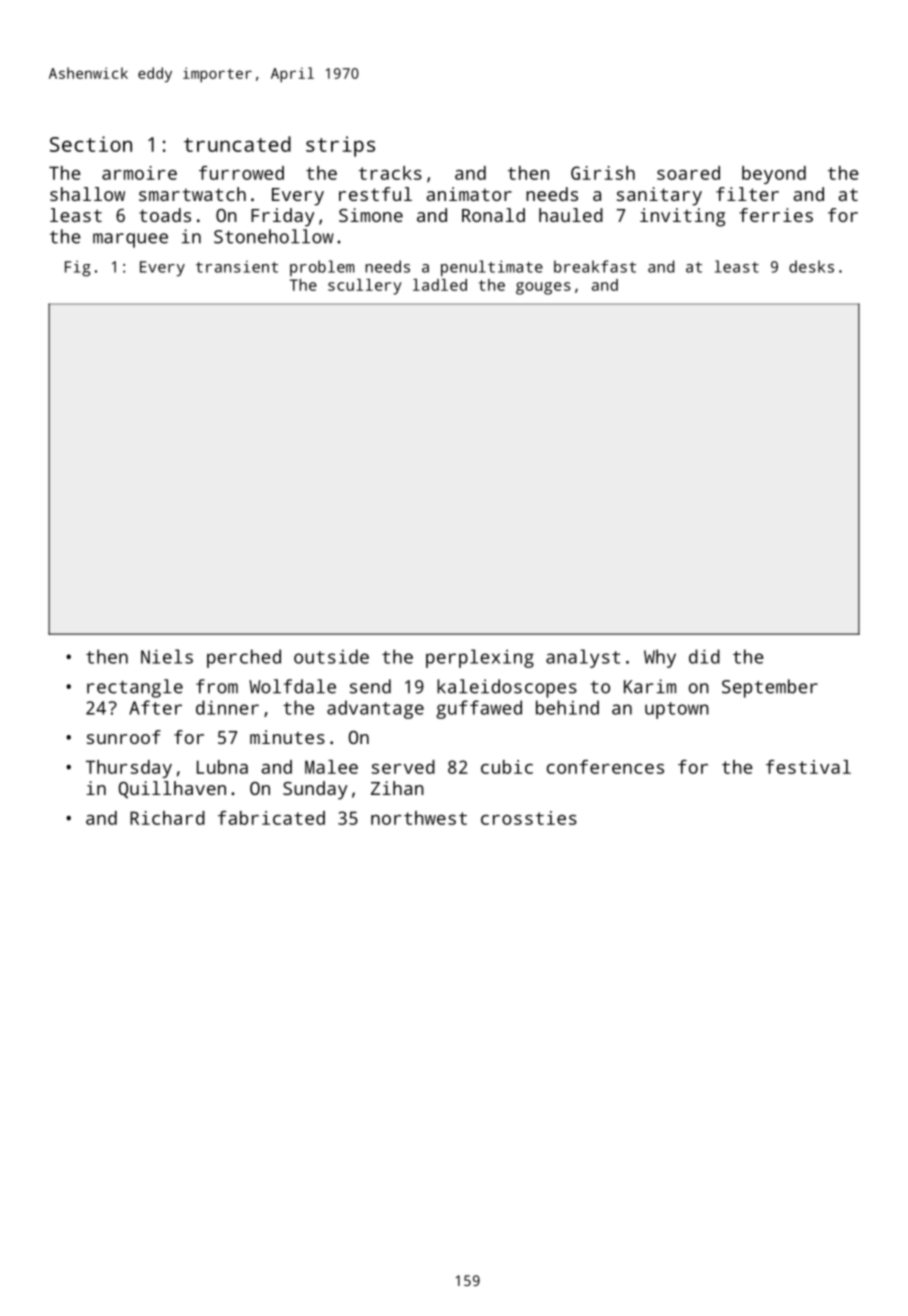 This screenshot has height=1316, width=908. I want to click on soared, so click(688, 173).
